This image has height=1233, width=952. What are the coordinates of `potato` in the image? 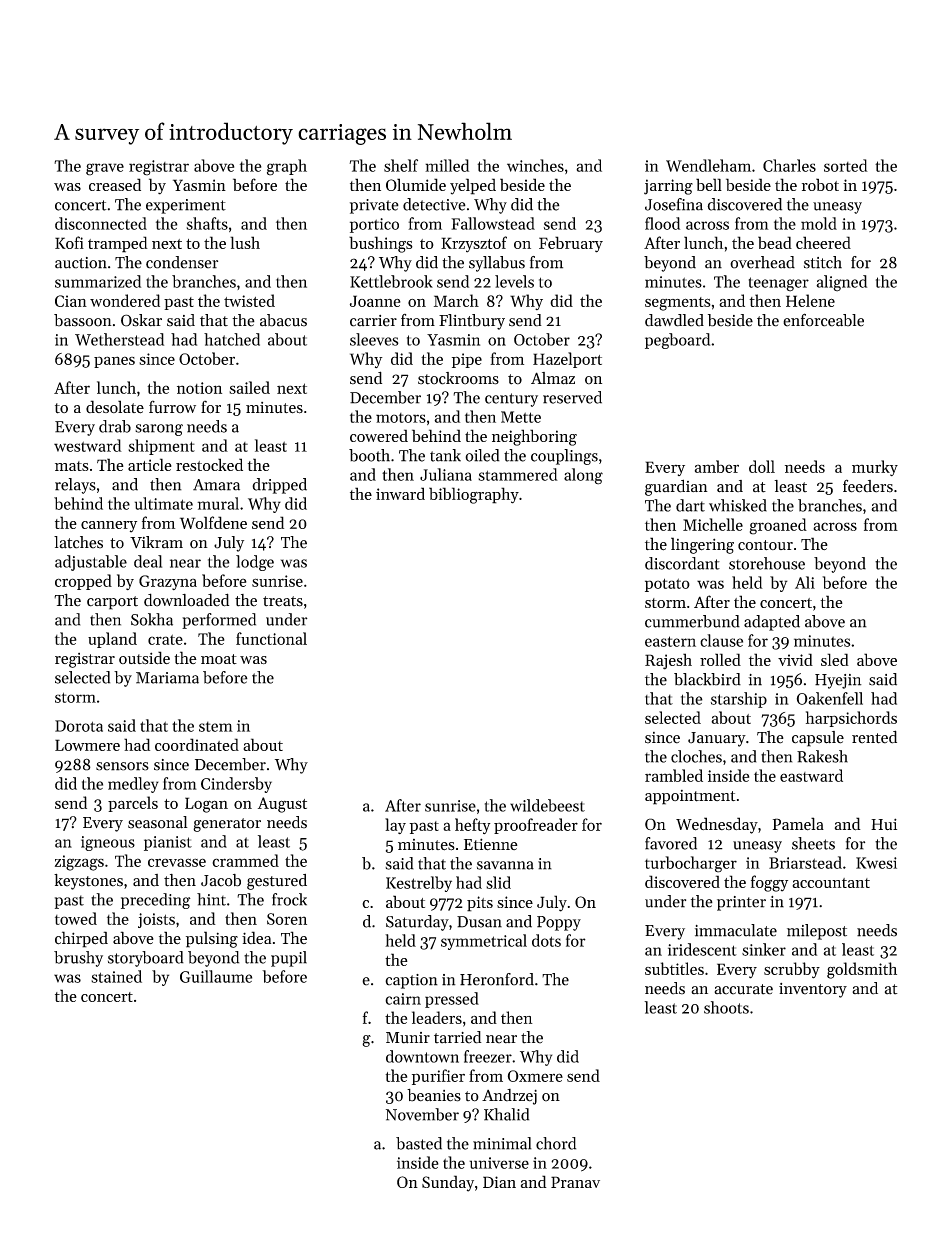 It's located at (667, 585).
